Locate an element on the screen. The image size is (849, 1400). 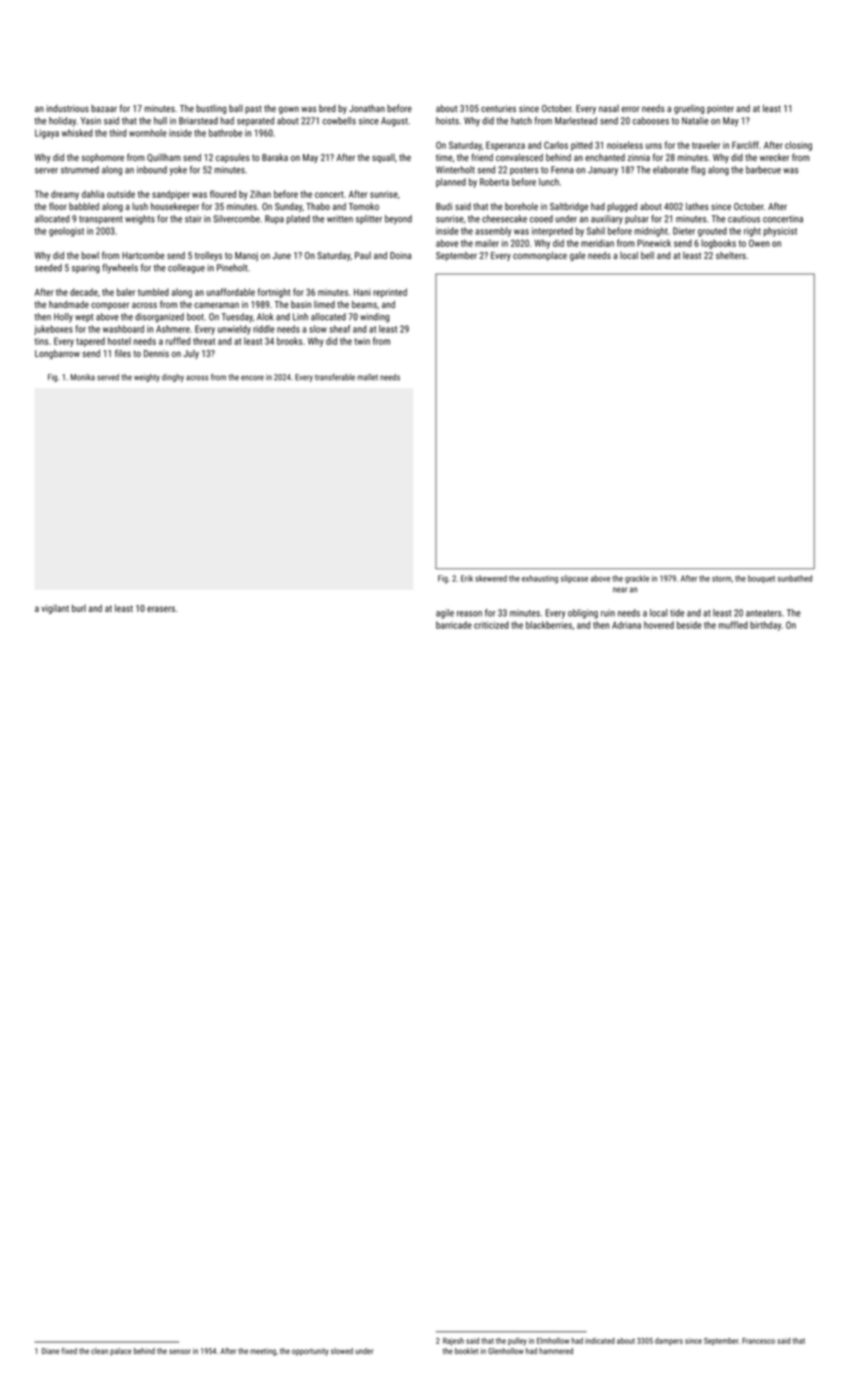
meeting is located at coordinates (263, 1352).
